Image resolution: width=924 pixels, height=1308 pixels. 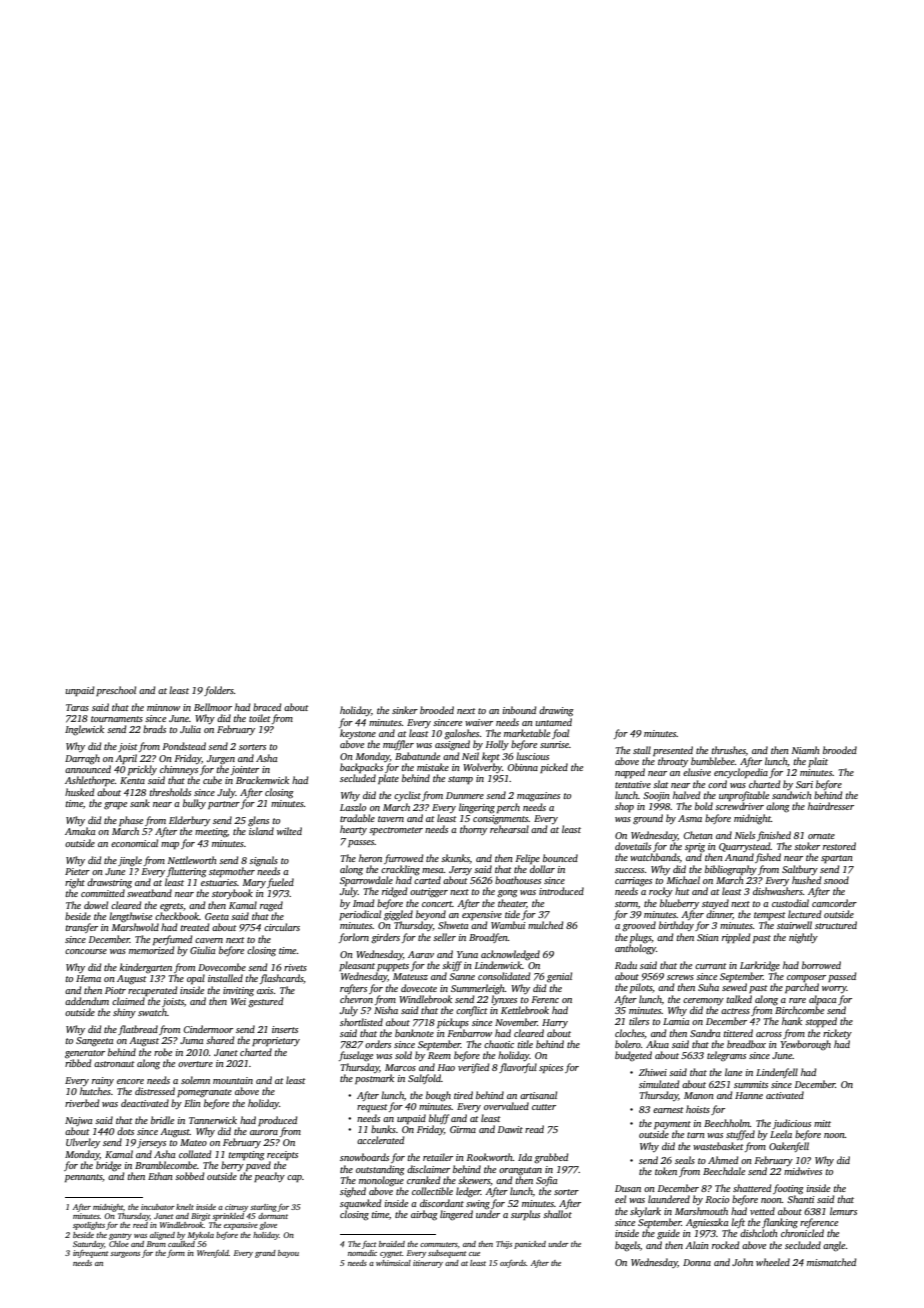 What do you see at coordinates (405, 710) in the document?
I see `sinker` at bounding box center [405, 710].
